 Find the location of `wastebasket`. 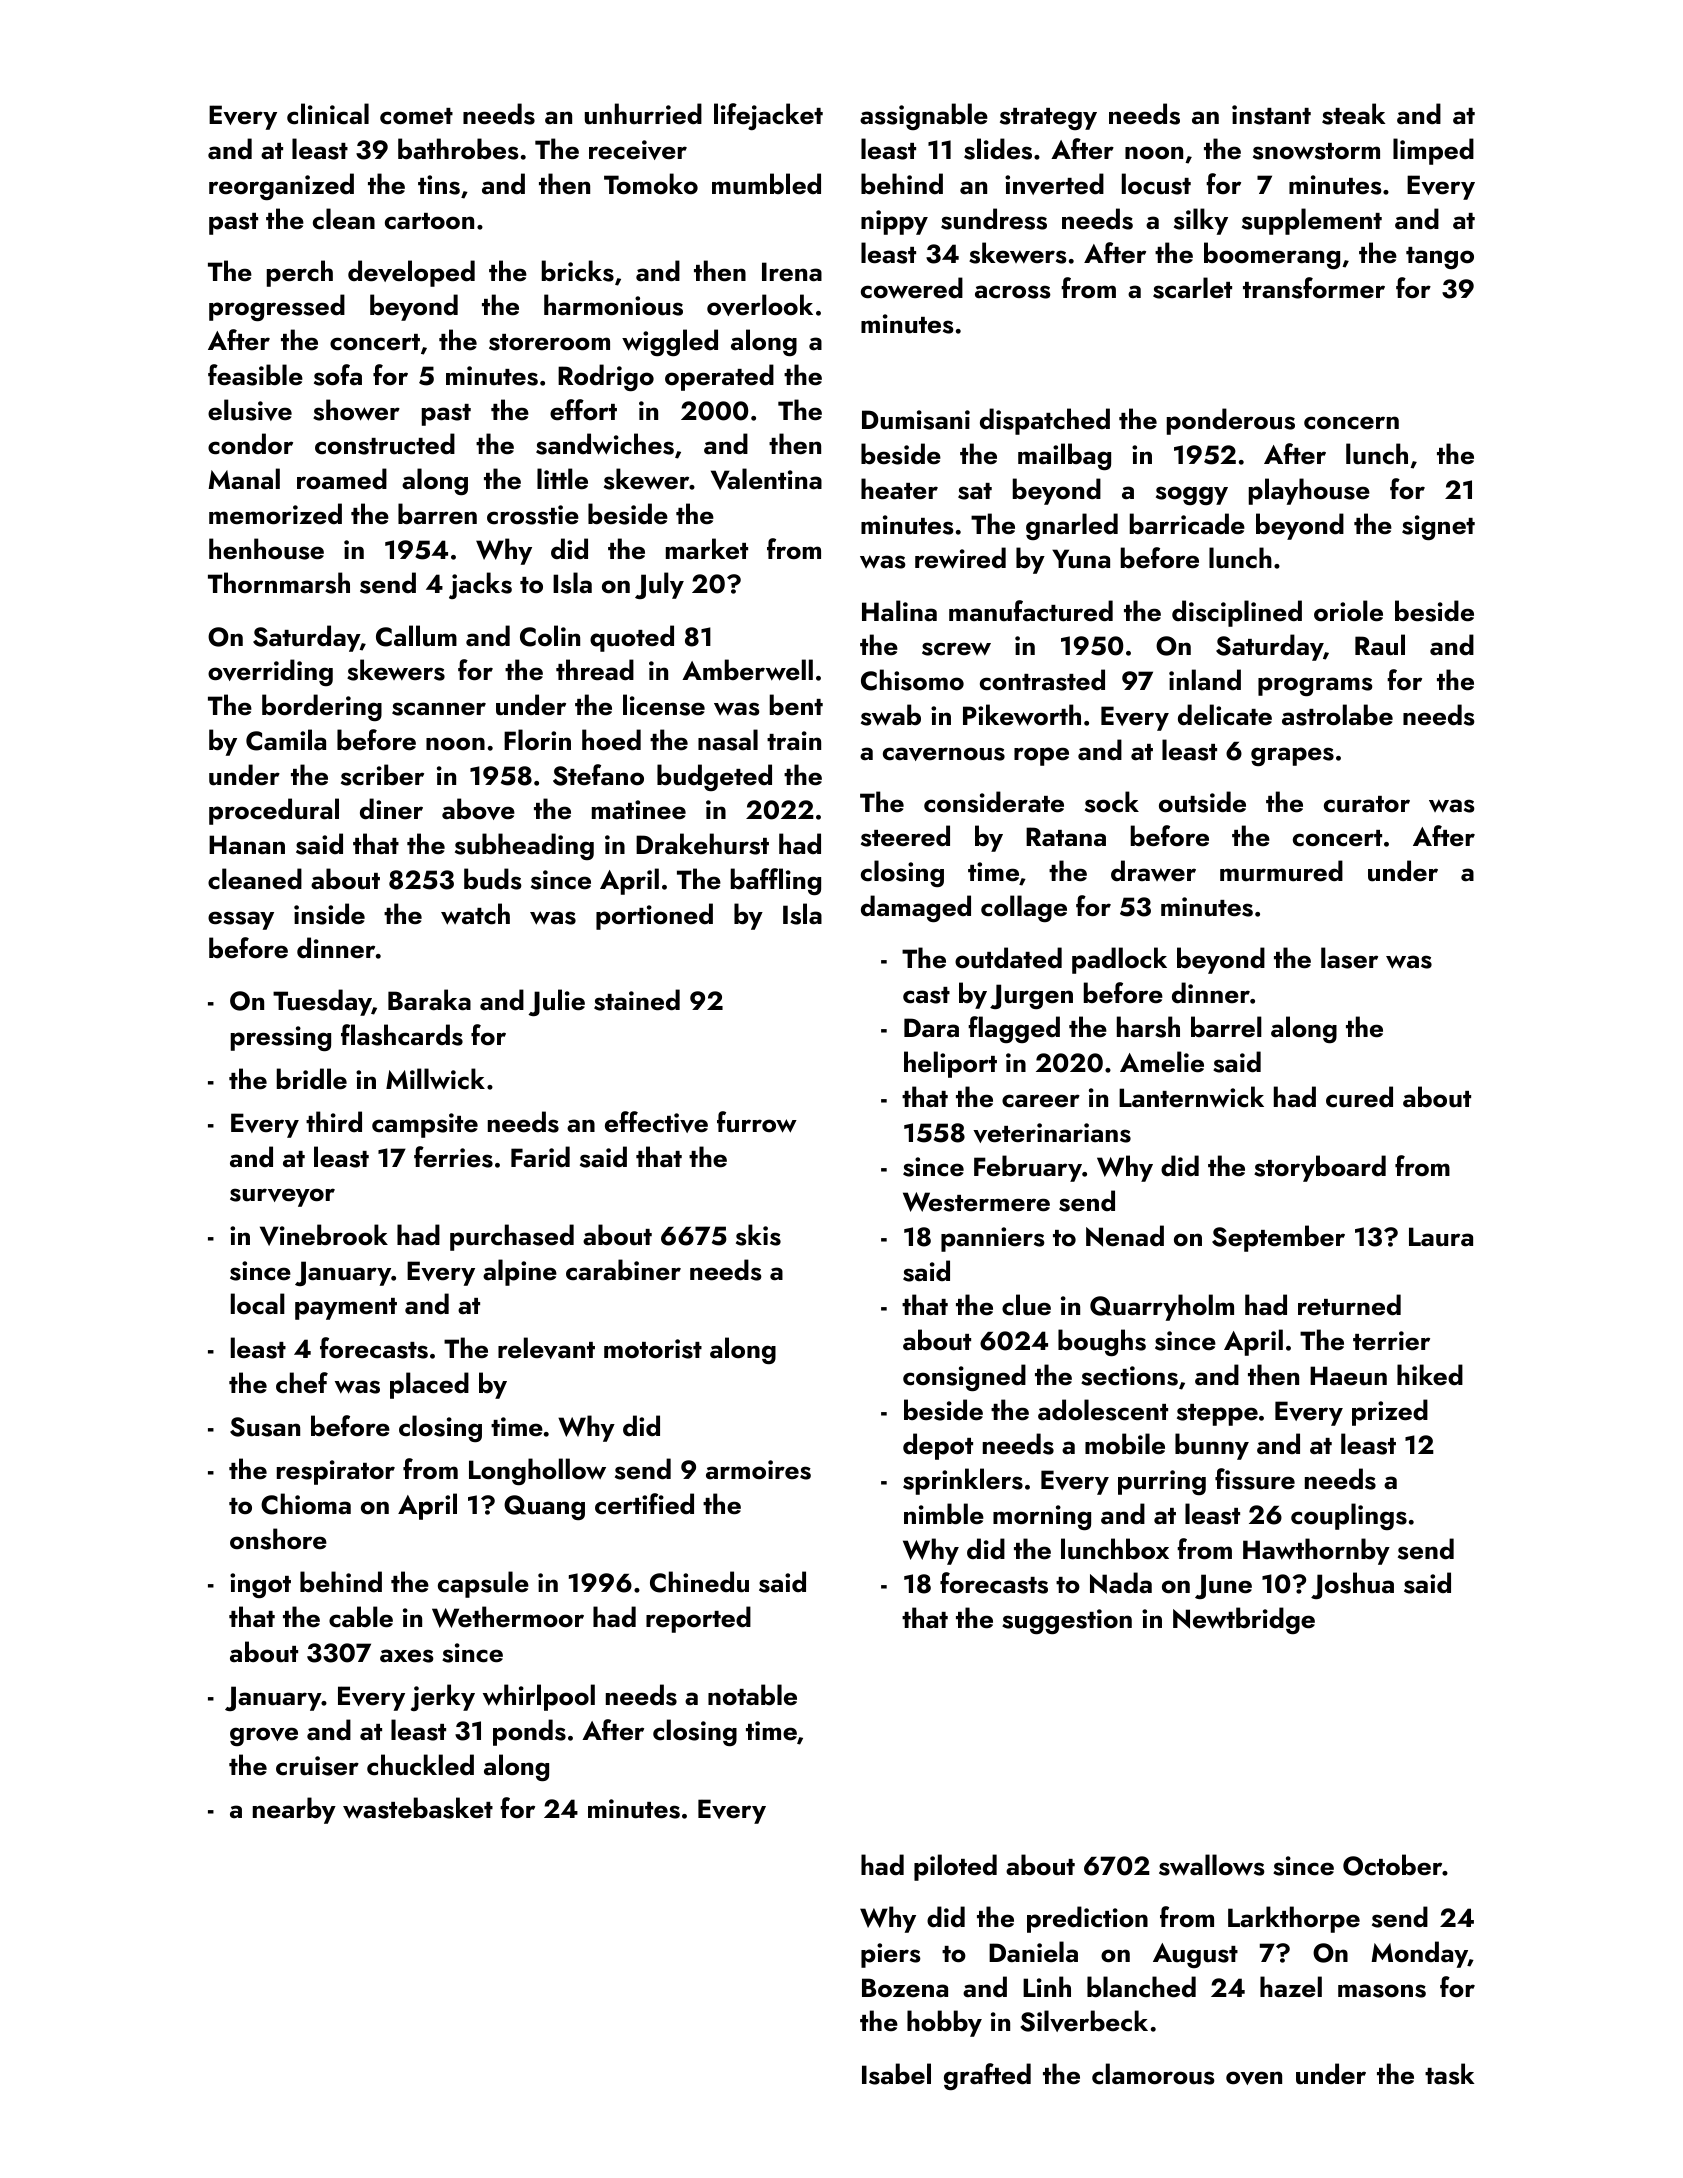

wastebasket is located at coordinates (418, 1808).
